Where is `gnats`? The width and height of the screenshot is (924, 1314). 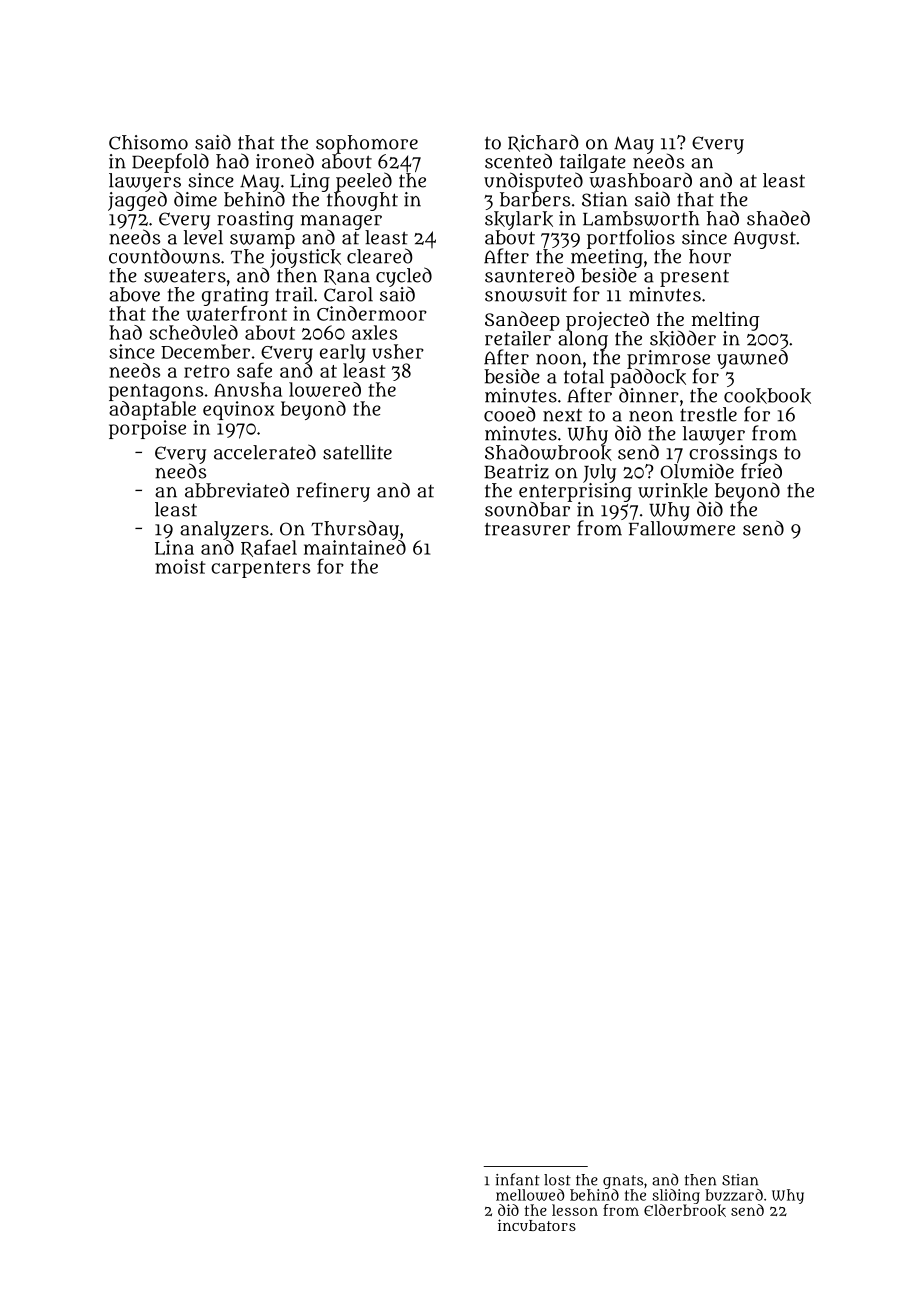
gnats is located at coordinates (623, 1182).
